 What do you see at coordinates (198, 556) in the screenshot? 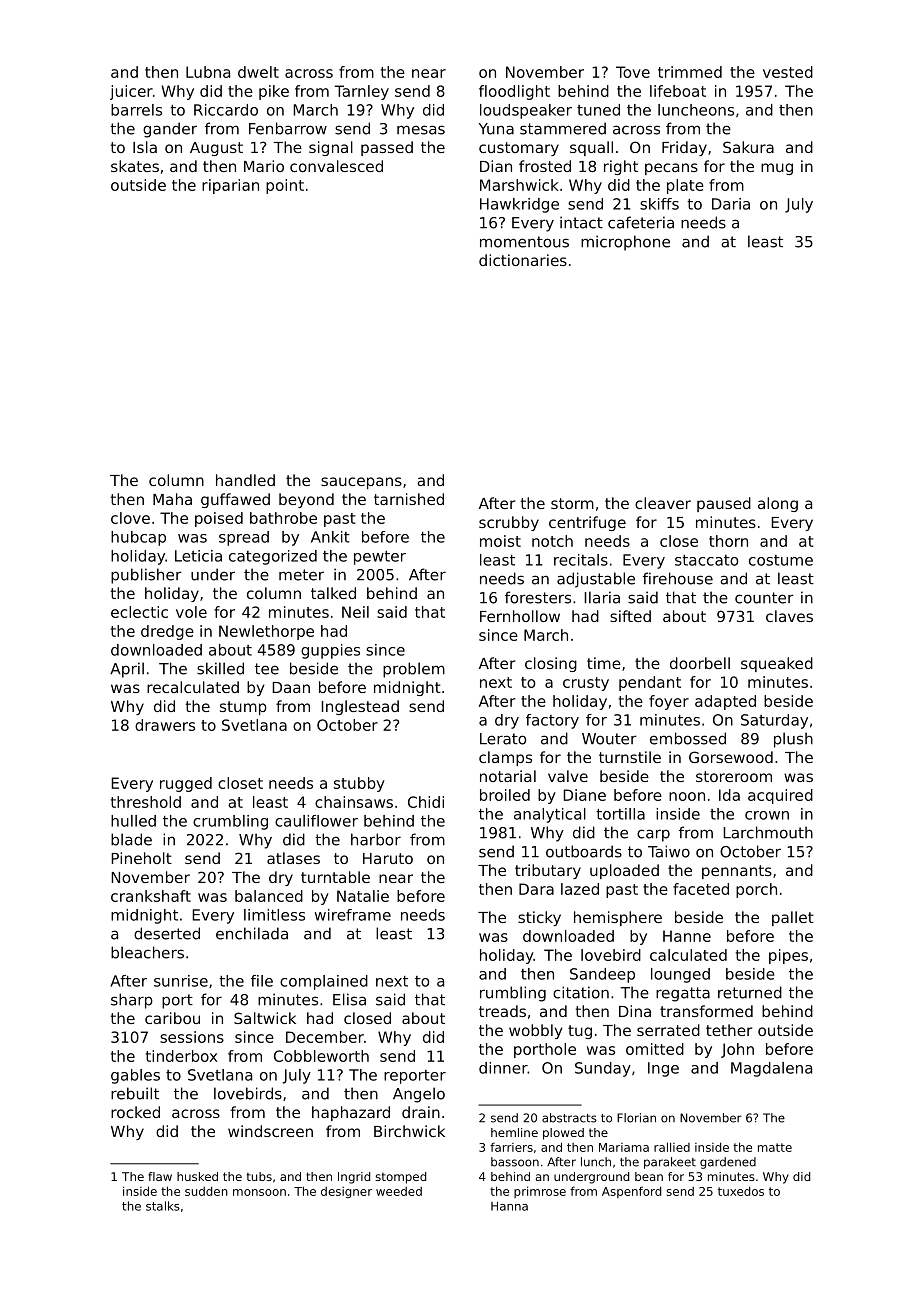
I see `Leticia` at bounding box center [198, 556].
